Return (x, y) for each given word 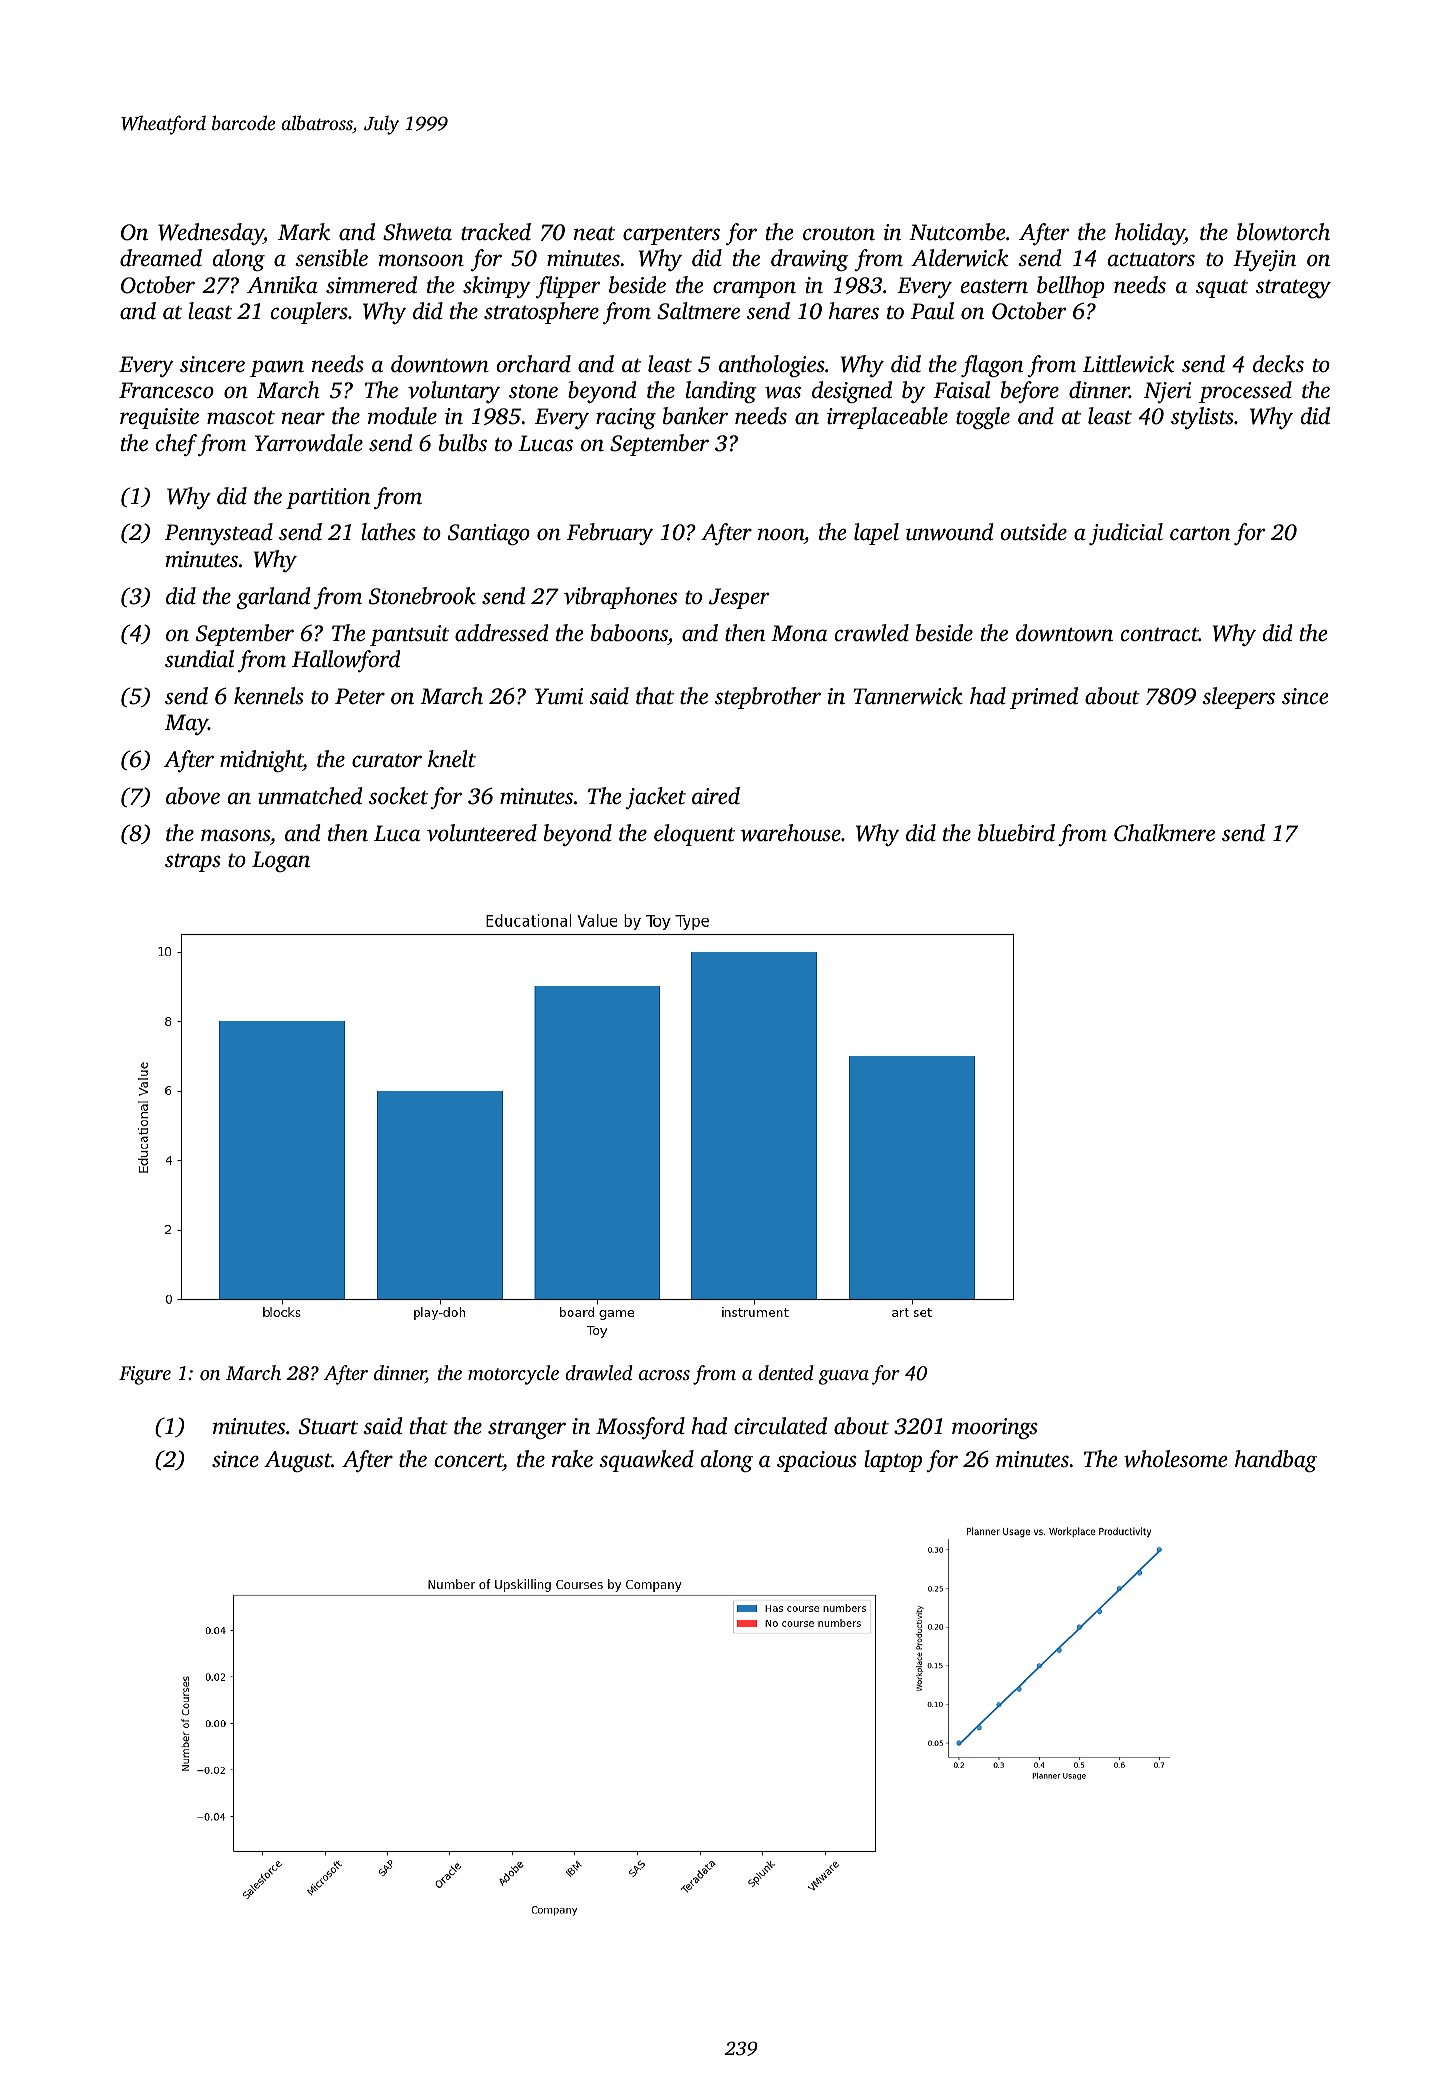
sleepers (1238, 698)
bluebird (1016, 833)
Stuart (328, 1426)
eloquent (694, 835)
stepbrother (768, 698)
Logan (281, 861)
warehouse (791, 833)
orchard (533, 364)
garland (274, 598)
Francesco (166, 390)
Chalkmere (1164, 833)
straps (193, 862)
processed (1245, 392)
